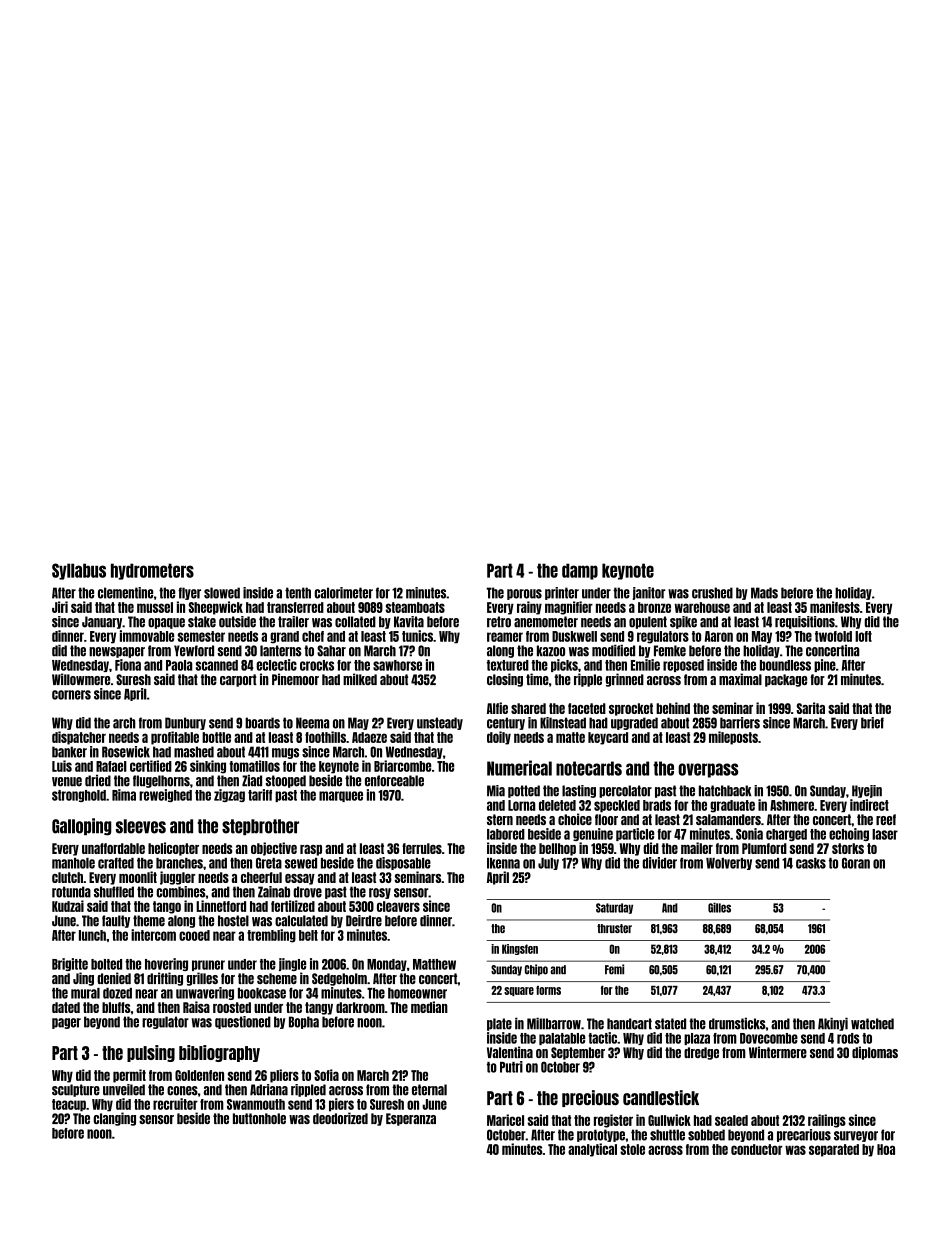 This screenshot has height=1233, width=952. What do you see at coordinates (102, 622) in the screenshot?
I see `January` at bounding box center [102, 622].
